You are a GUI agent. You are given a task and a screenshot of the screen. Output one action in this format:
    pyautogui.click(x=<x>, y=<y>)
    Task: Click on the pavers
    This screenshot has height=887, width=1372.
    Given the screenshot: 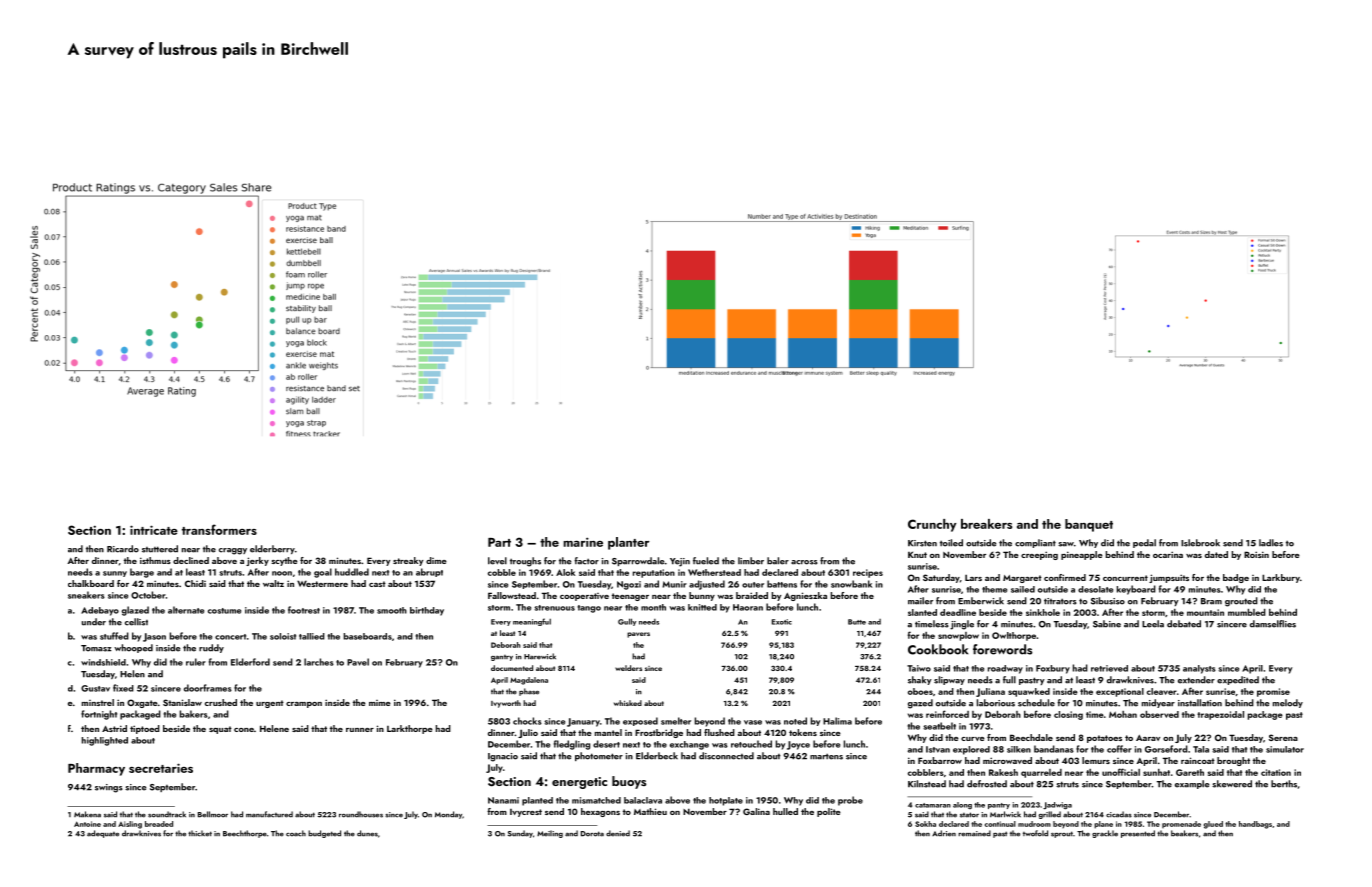 What is the action you would take?
    pyautogui.click(x=638, y=635)
